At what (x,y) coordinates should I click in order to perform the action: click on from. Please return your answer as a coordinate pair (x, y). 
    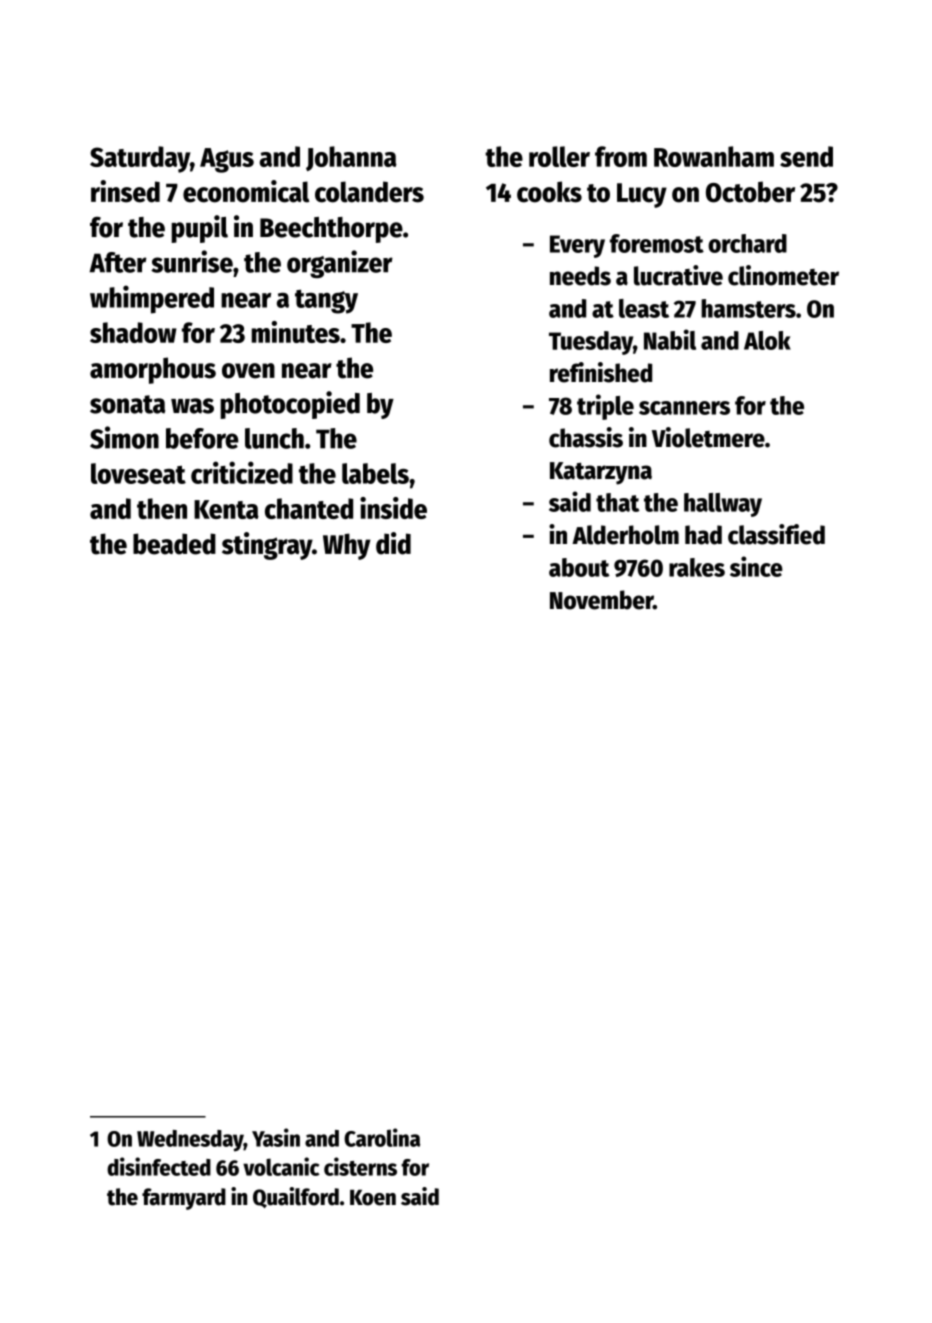
    Looking at the image, I should click on (621, 156).
